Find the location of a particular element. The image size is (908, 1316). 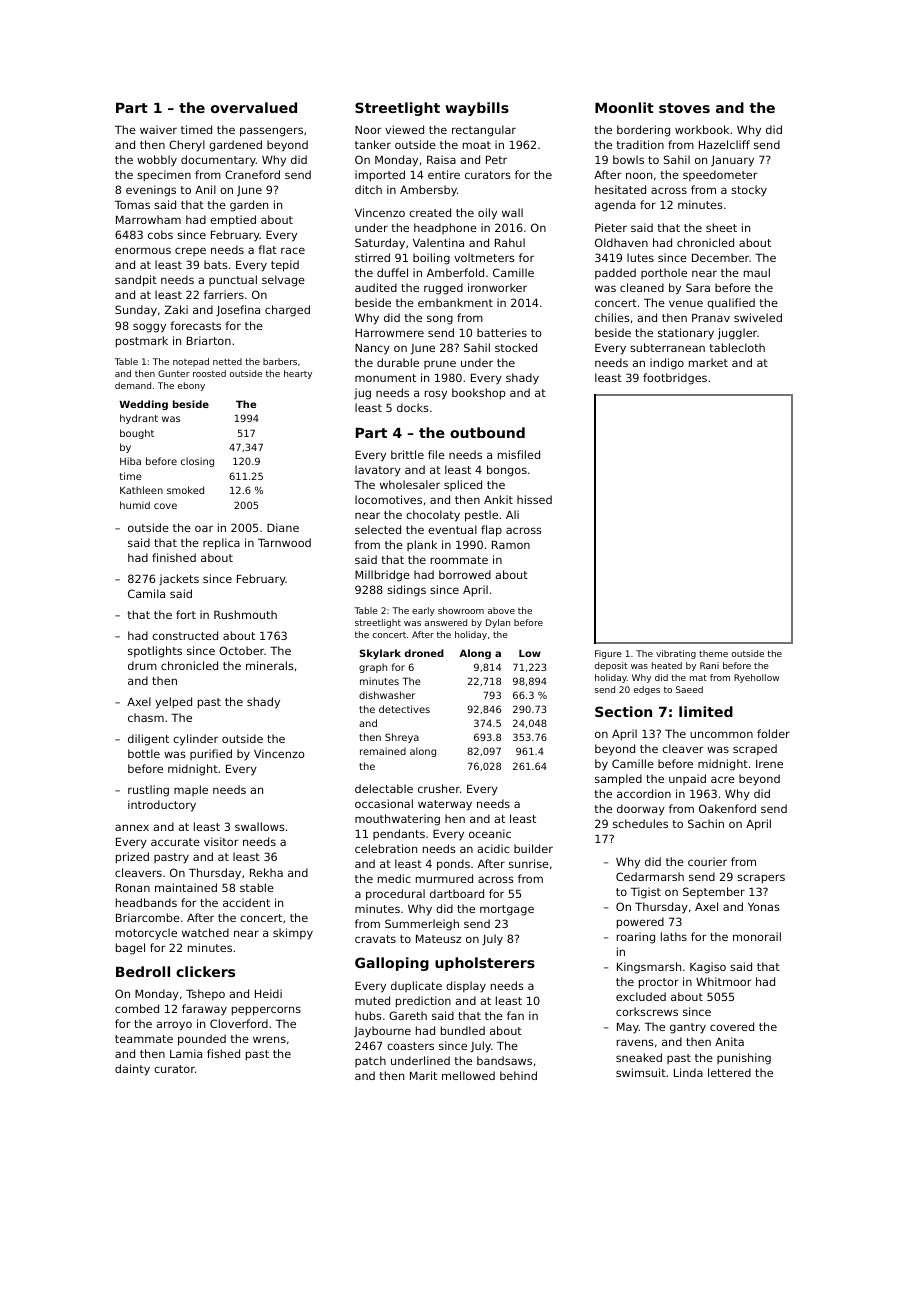

remained is located at coordinates (383, 751).
